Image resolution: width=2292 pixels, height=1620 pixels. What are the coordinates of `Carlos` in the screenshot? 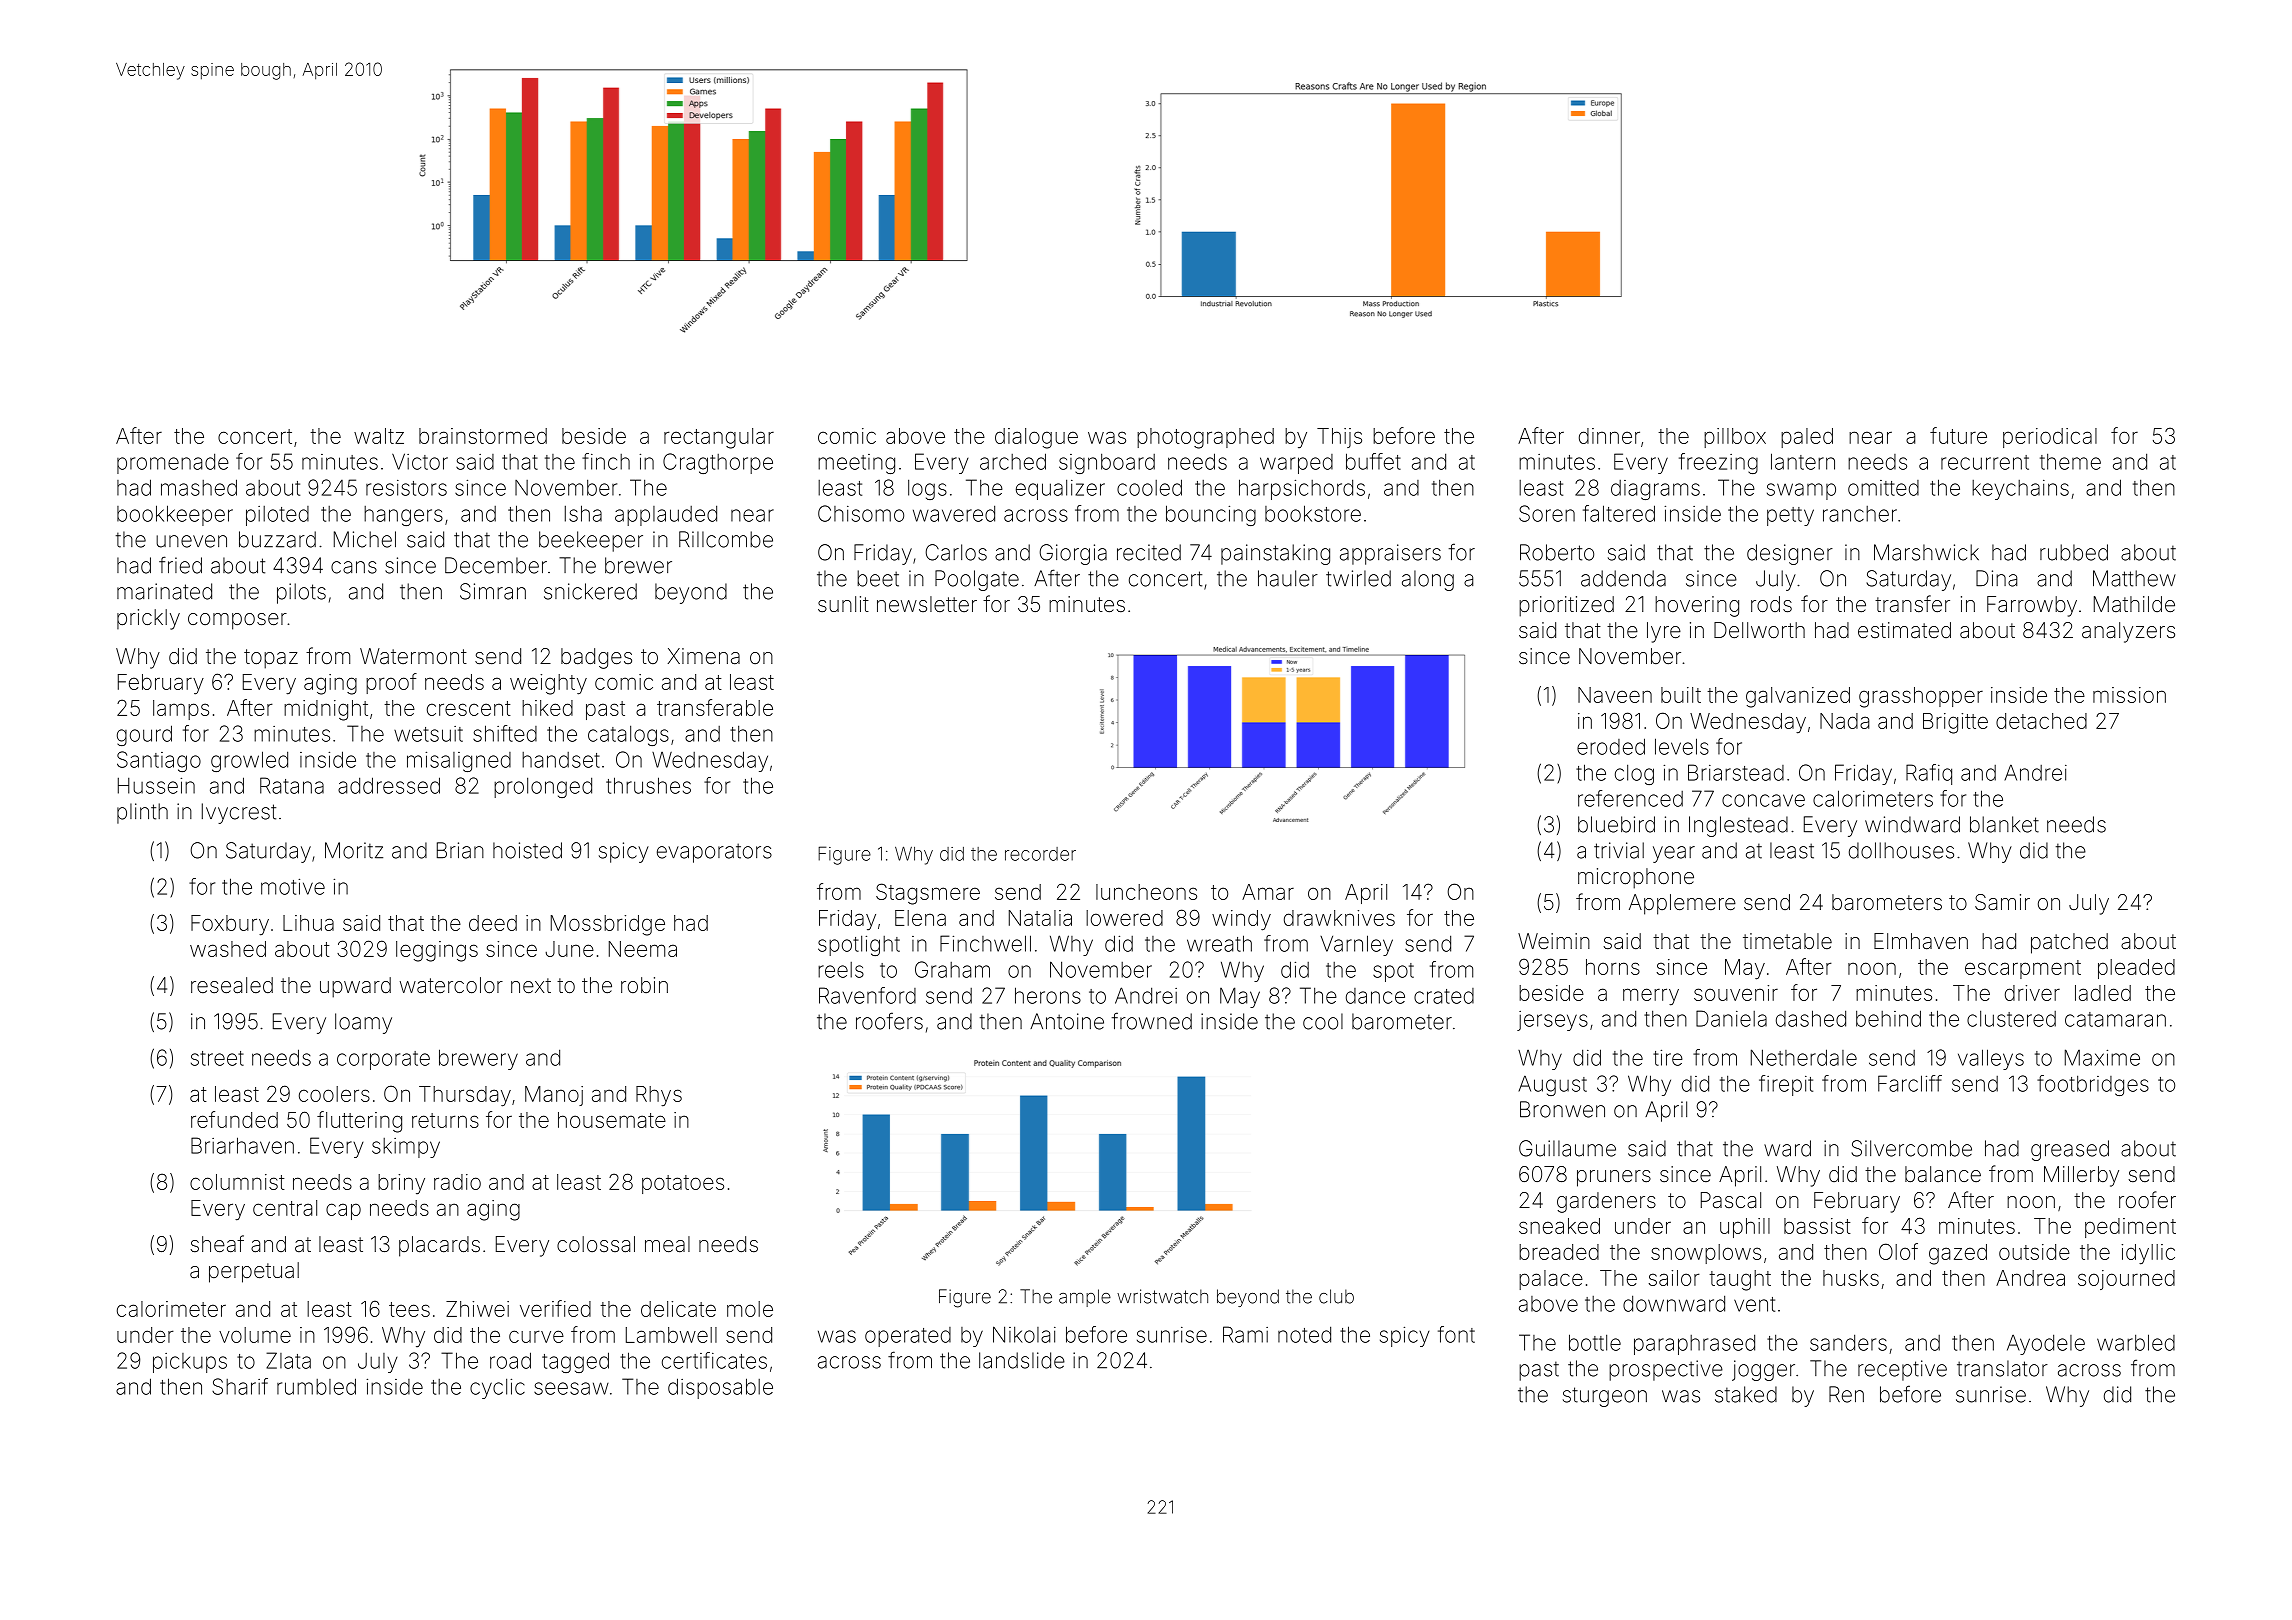 It's located at (956, 552).
